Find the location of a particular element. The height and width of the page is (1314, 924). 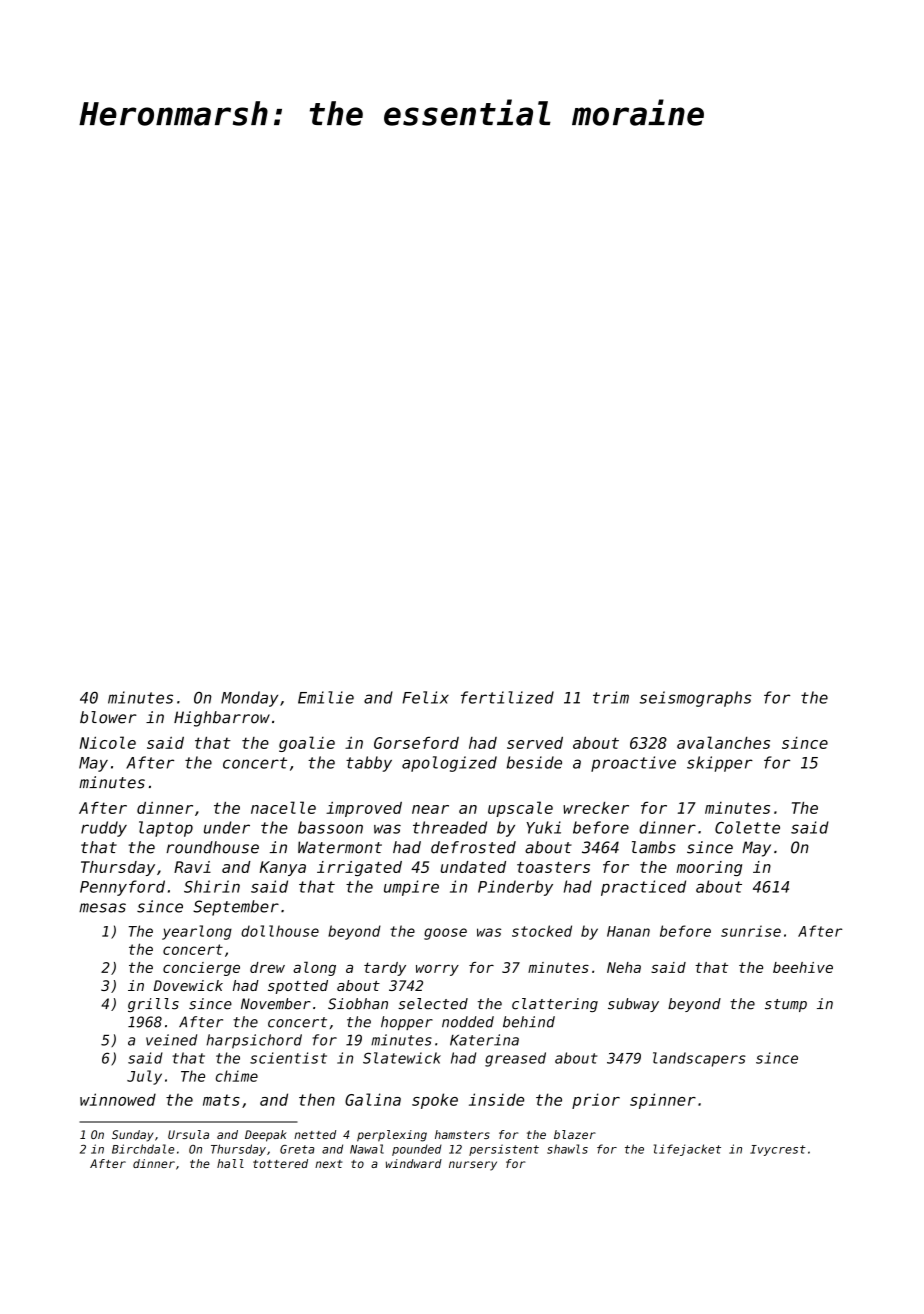

hopper is located at coordinates (407, 1023).
